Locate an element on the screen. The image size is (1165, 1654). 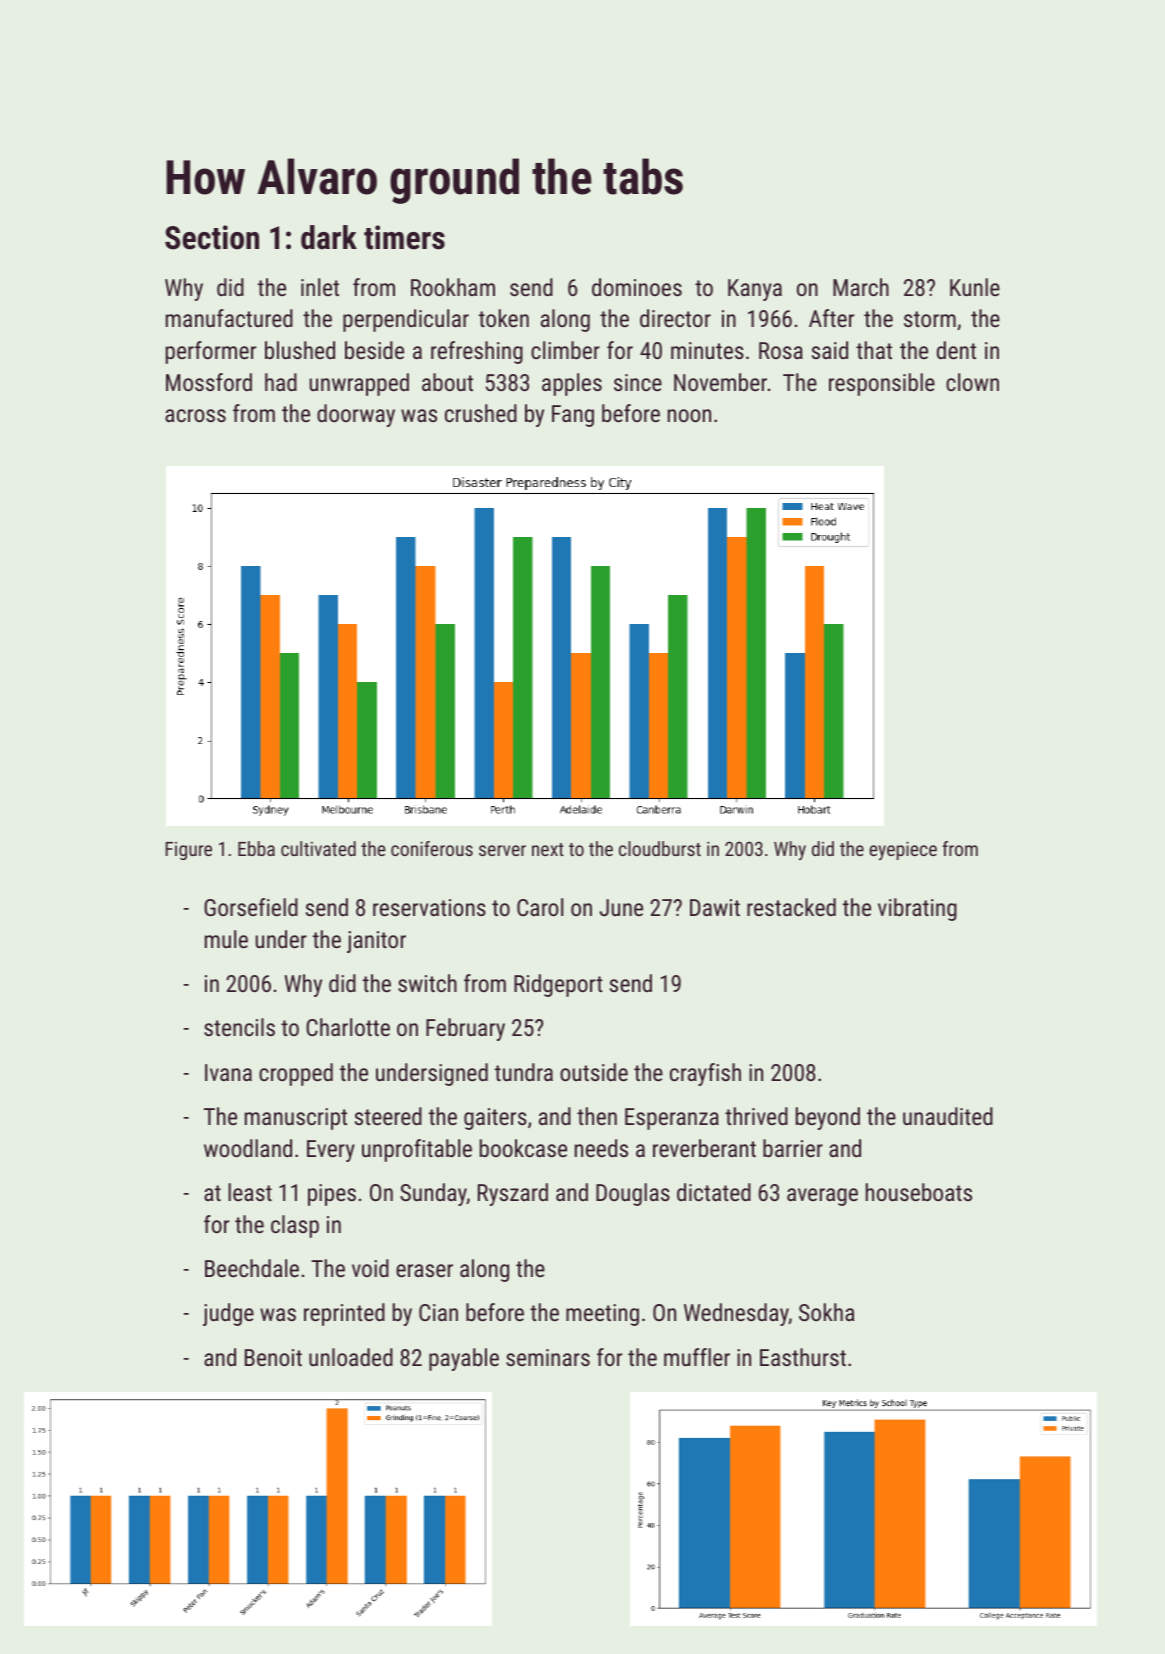
cloudburst is located at coordinates (660, 848).
